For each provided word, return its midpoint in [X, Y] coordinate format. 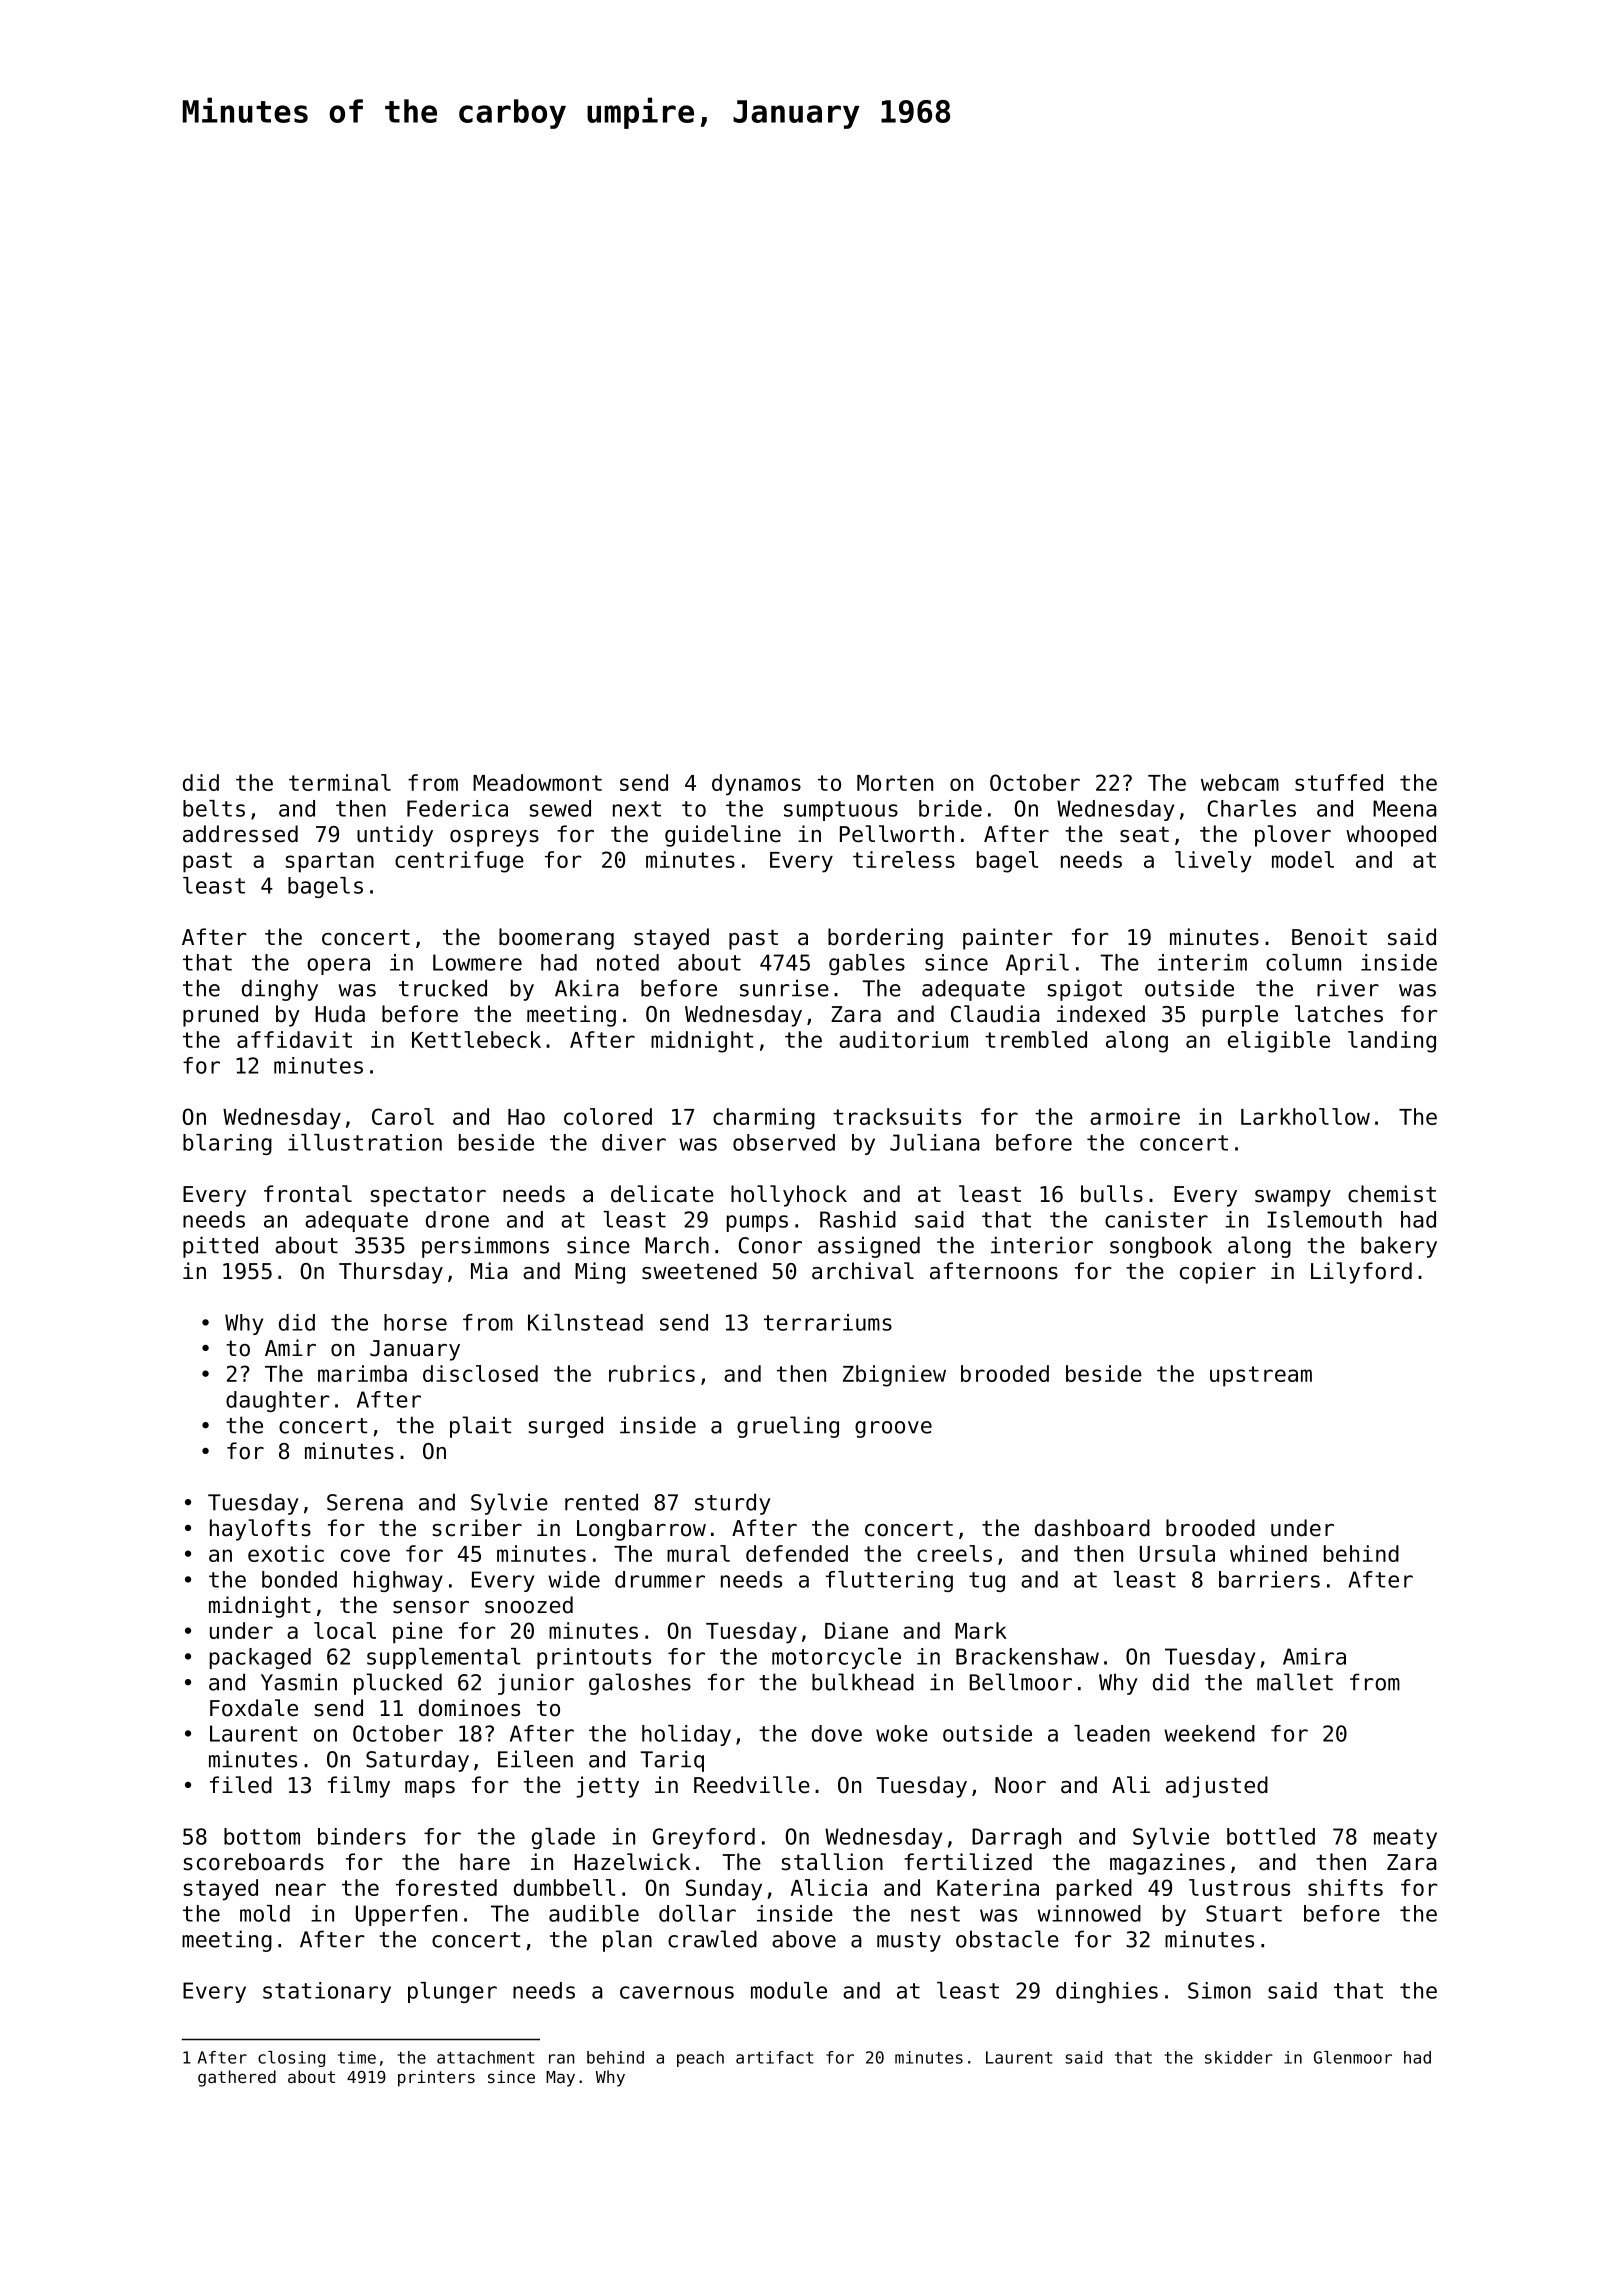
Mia [489, 1271]
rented [601, 1502]
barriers [1269, 1579]
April [1037, 964]
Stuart [1244, 1913]
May [560, 2079]
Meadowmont [537, 782]
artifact [774, 2057]
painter [1008, 939]
